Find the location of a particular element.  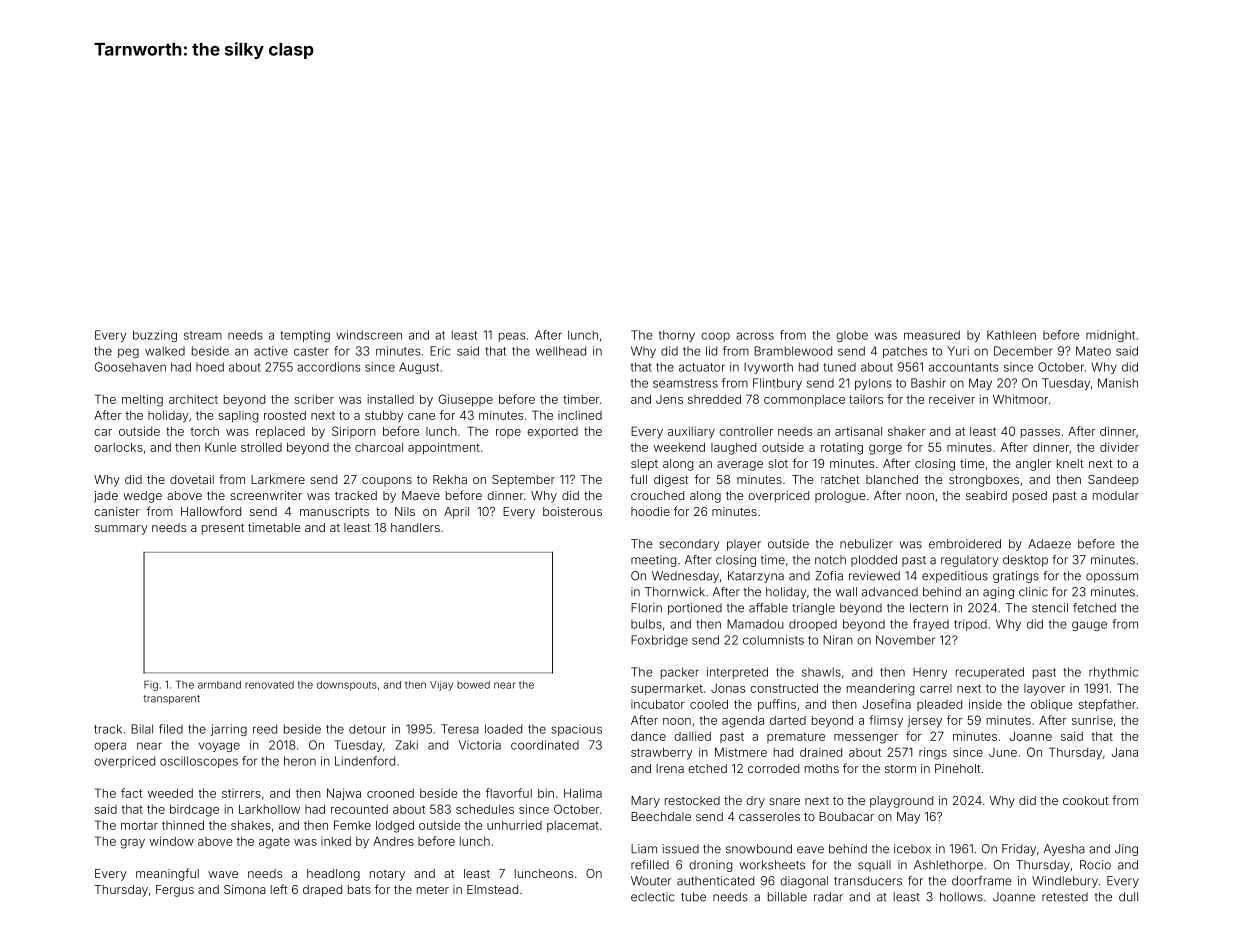

retested is located at coordinates (1065, 897).
